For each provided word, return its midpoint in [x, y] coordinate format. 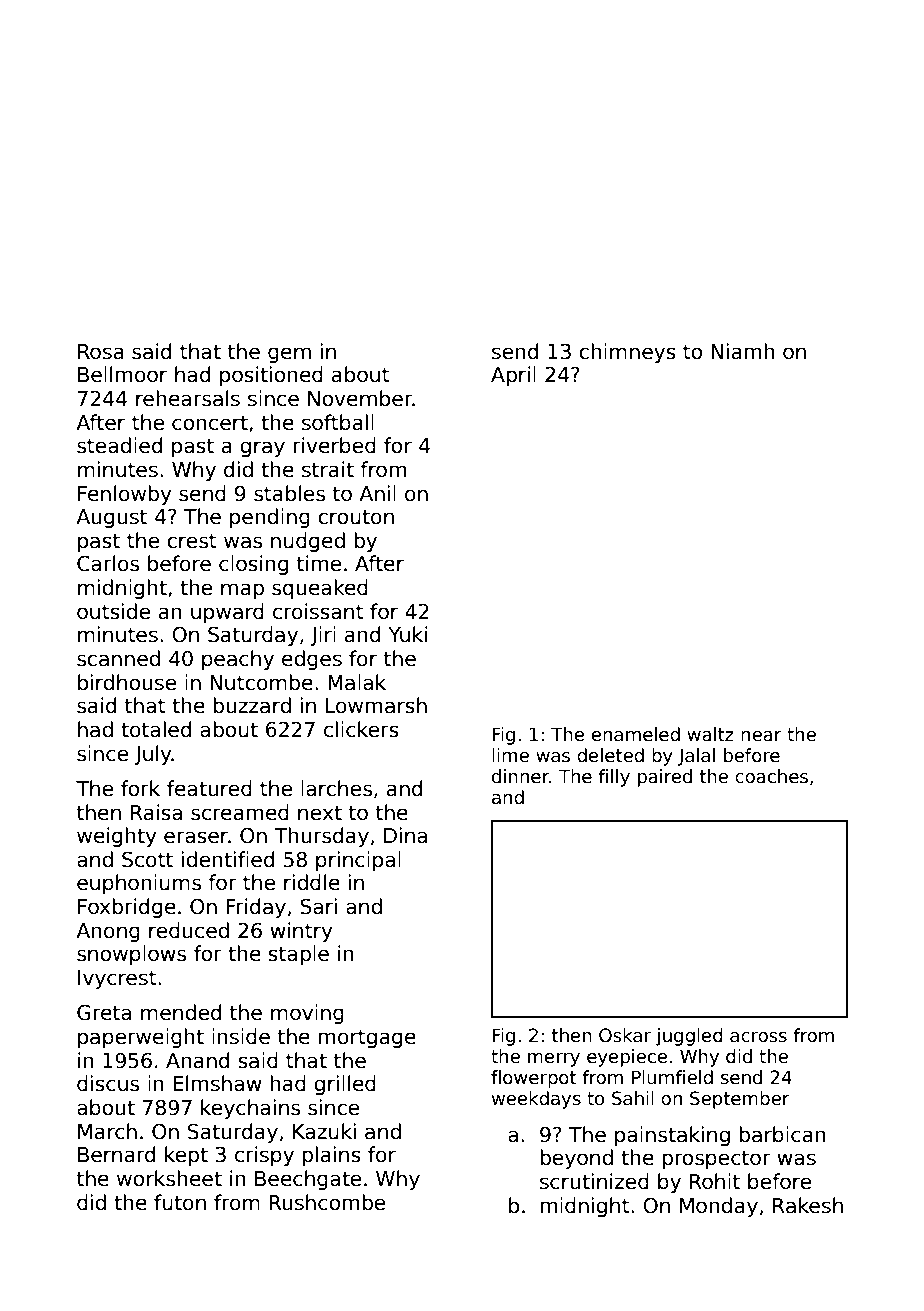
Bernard [116, 1154]
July [153, 755]
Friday [256, 908]
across [758, 1037]
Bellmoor [122, 374]
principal [358, 861]
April [513, 376]
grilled [345, 1085]
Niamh [743, 351]
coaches [771, 776]
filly [614, 778]
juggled [689, 1037]
